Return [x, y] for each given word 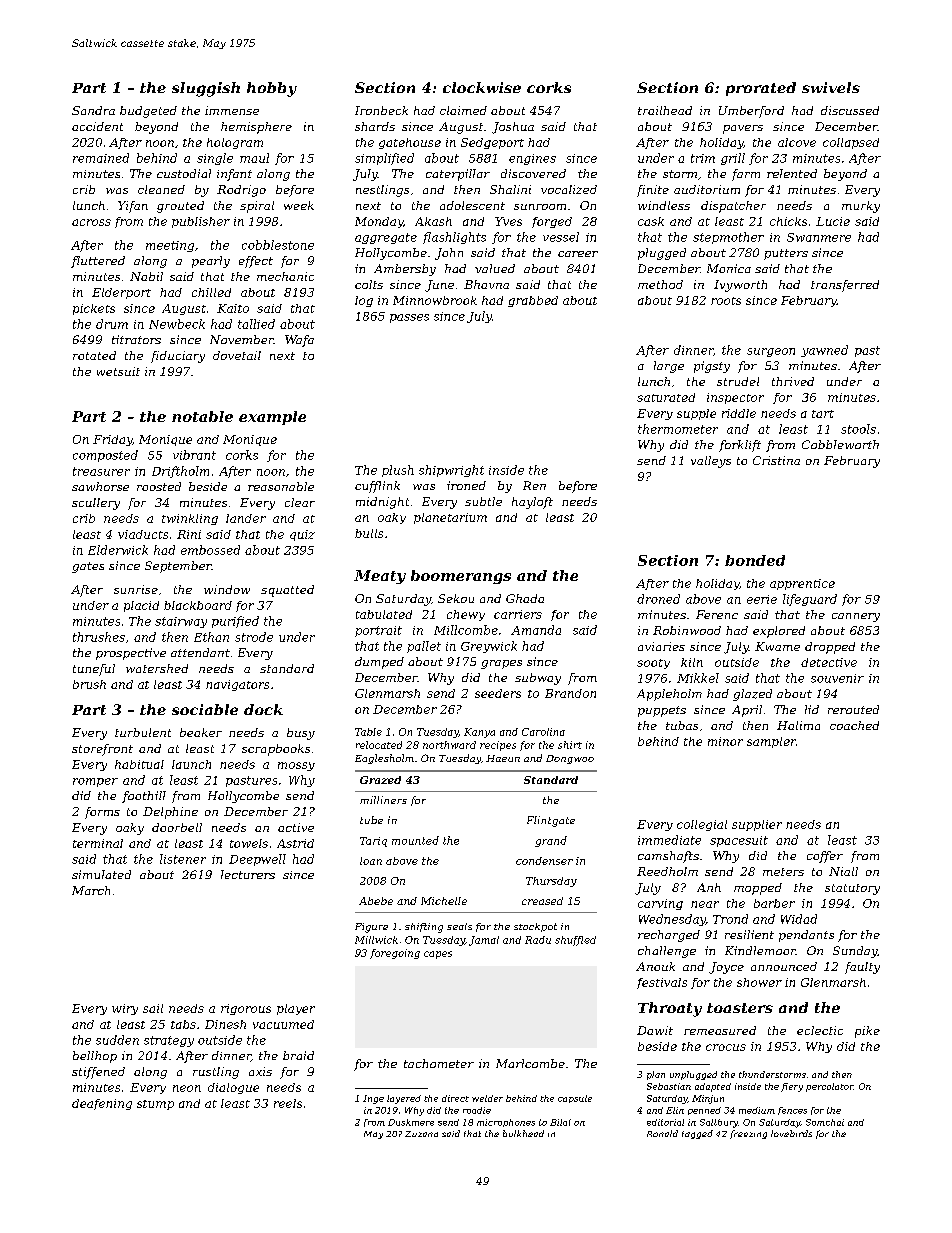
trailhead [665, 110]
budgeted [148, 112]
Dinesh [225, 1024]
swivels [831, 87]
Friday [112, 440]
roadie [477, 1110]
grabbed [533, 301]
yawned [824, 351]
